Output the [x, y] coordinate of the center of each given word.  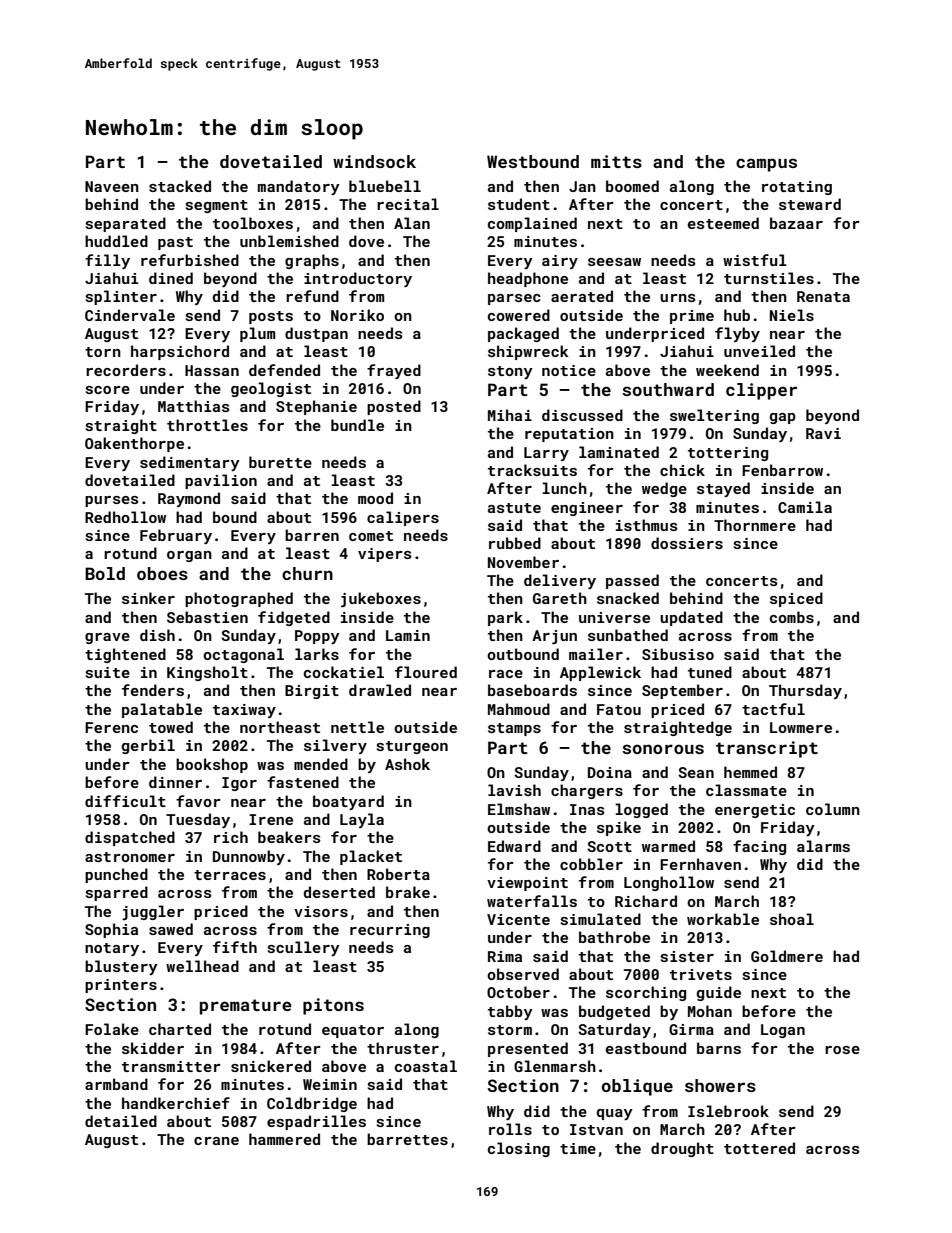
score [108, 390]
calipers [403, 518]
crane [216, 1141]
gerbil [148, 746]
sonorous [663, 749]
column [833, 809]
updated [691, 618]
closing [519, 1149]
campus [766, 165]
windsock [374, 161]
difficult [125, 801]
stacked [180, 186]
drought [682, 1149]
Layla [362, 820]
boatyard [348, 802]
